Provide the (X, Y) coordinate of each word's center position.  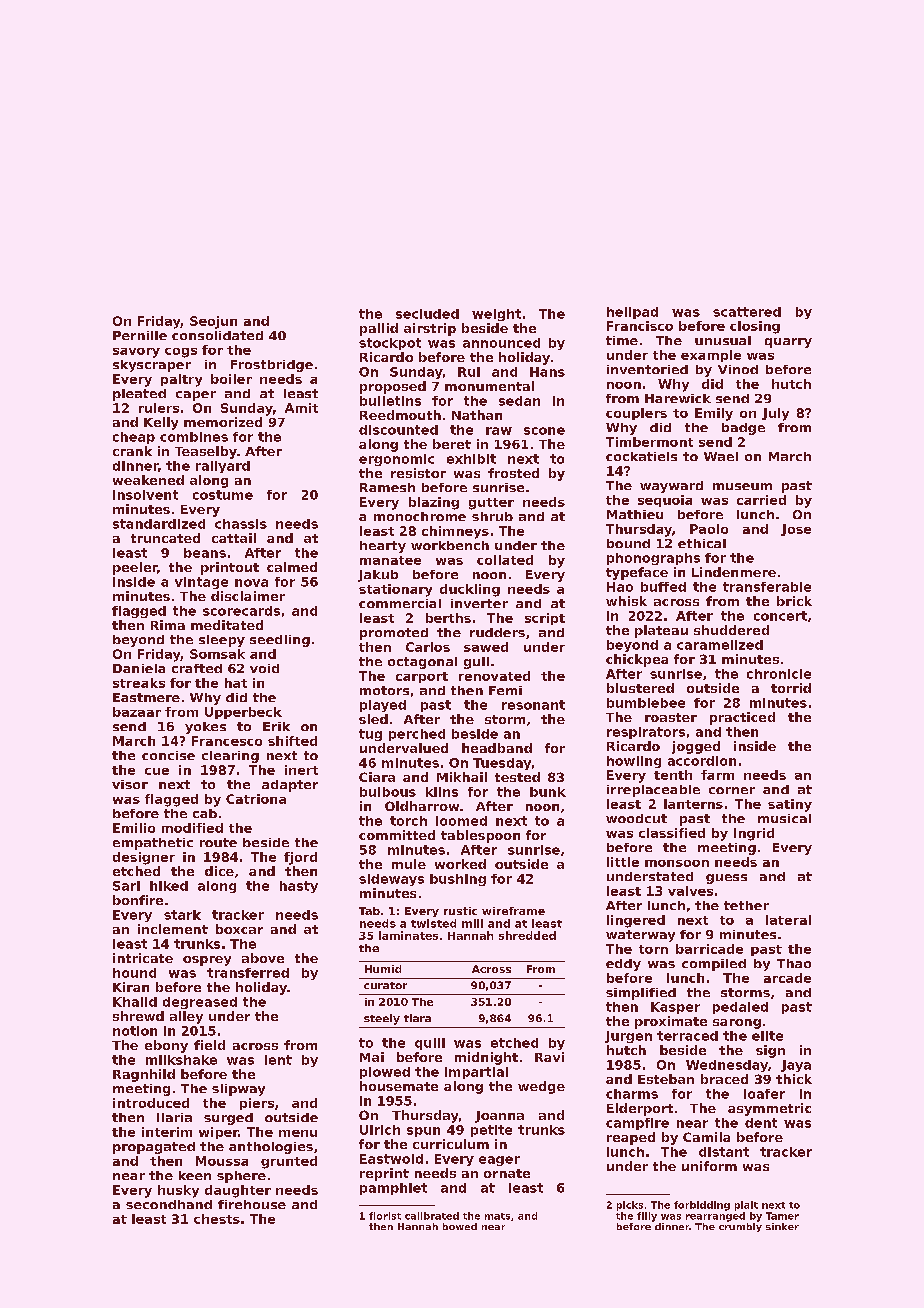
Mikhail (462, 777)
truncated (165, 538)
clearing (230, 757)
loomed (461, 821)
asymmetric (769, 1109)
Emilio (134, 828)
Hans (547, 372)
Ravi (549, 1057)
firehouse (252, 1204)
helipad (632, 313)
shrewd (138, 1016)
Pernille (140, 335)
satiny (790, 805)
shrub (492, 516)
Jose (796, 530)
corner (732, 790)
